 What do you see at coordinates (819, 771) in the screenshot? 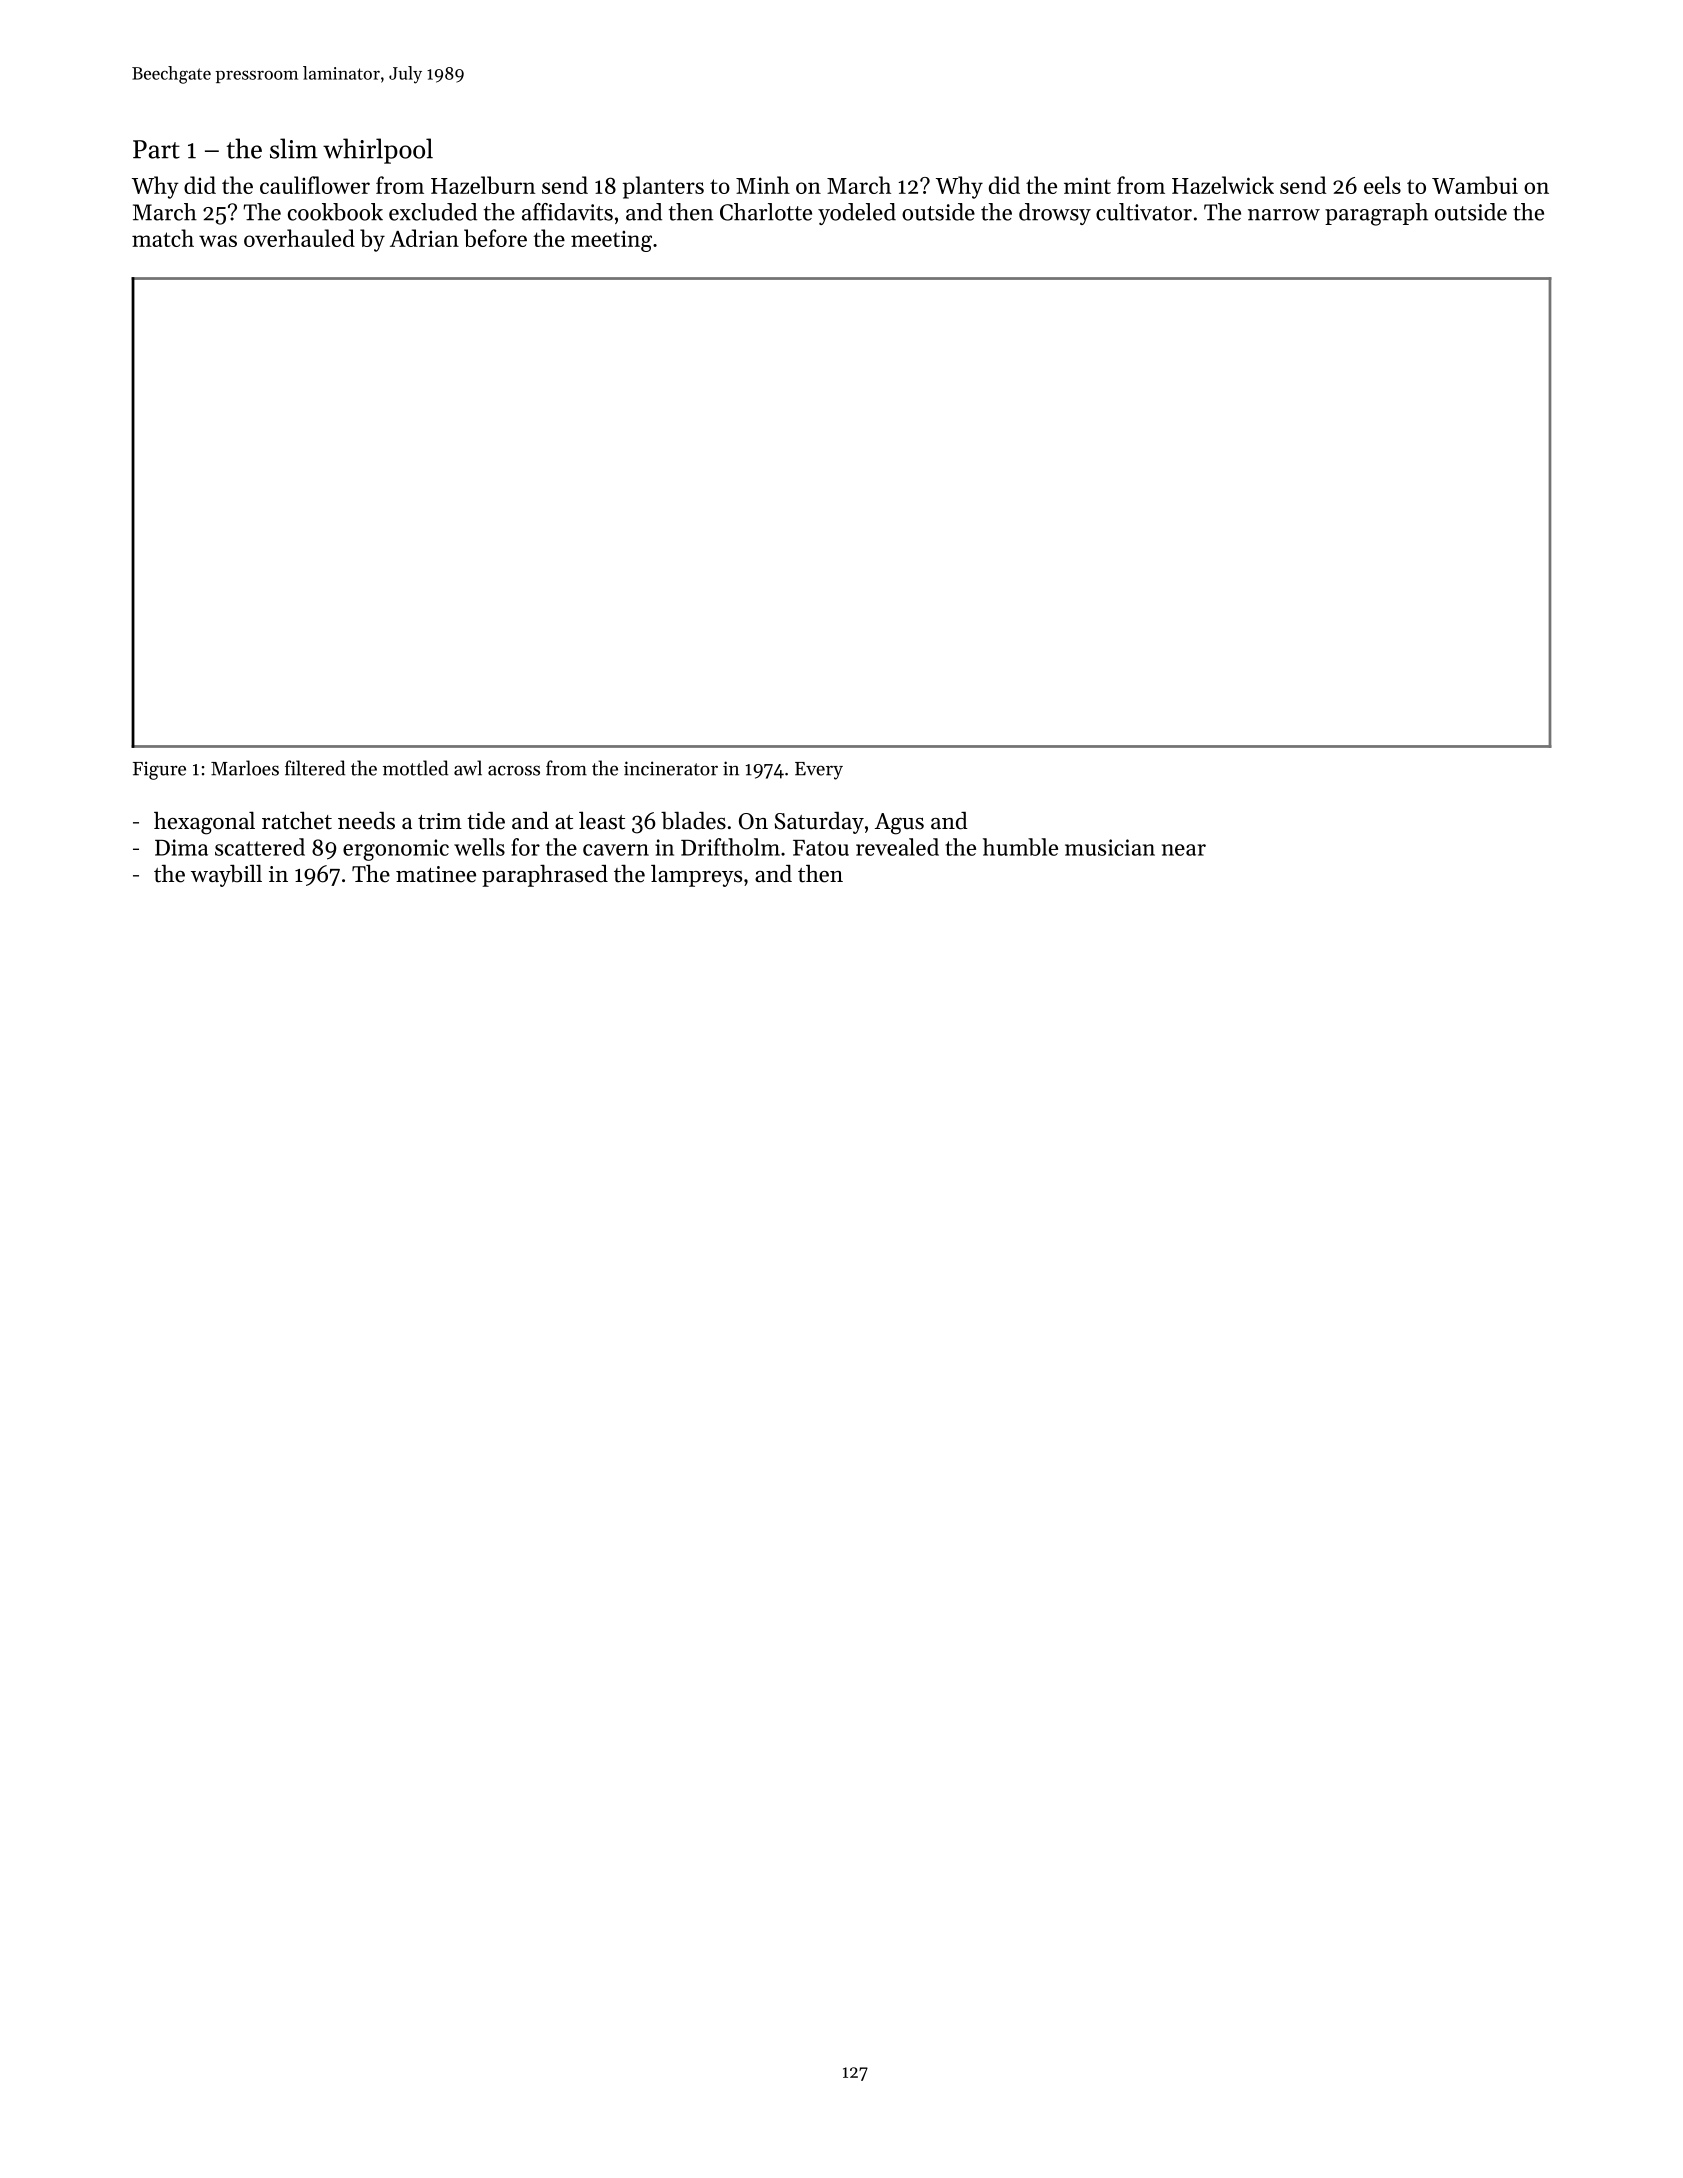
I see `Every` at bounding box center [819, 771].
